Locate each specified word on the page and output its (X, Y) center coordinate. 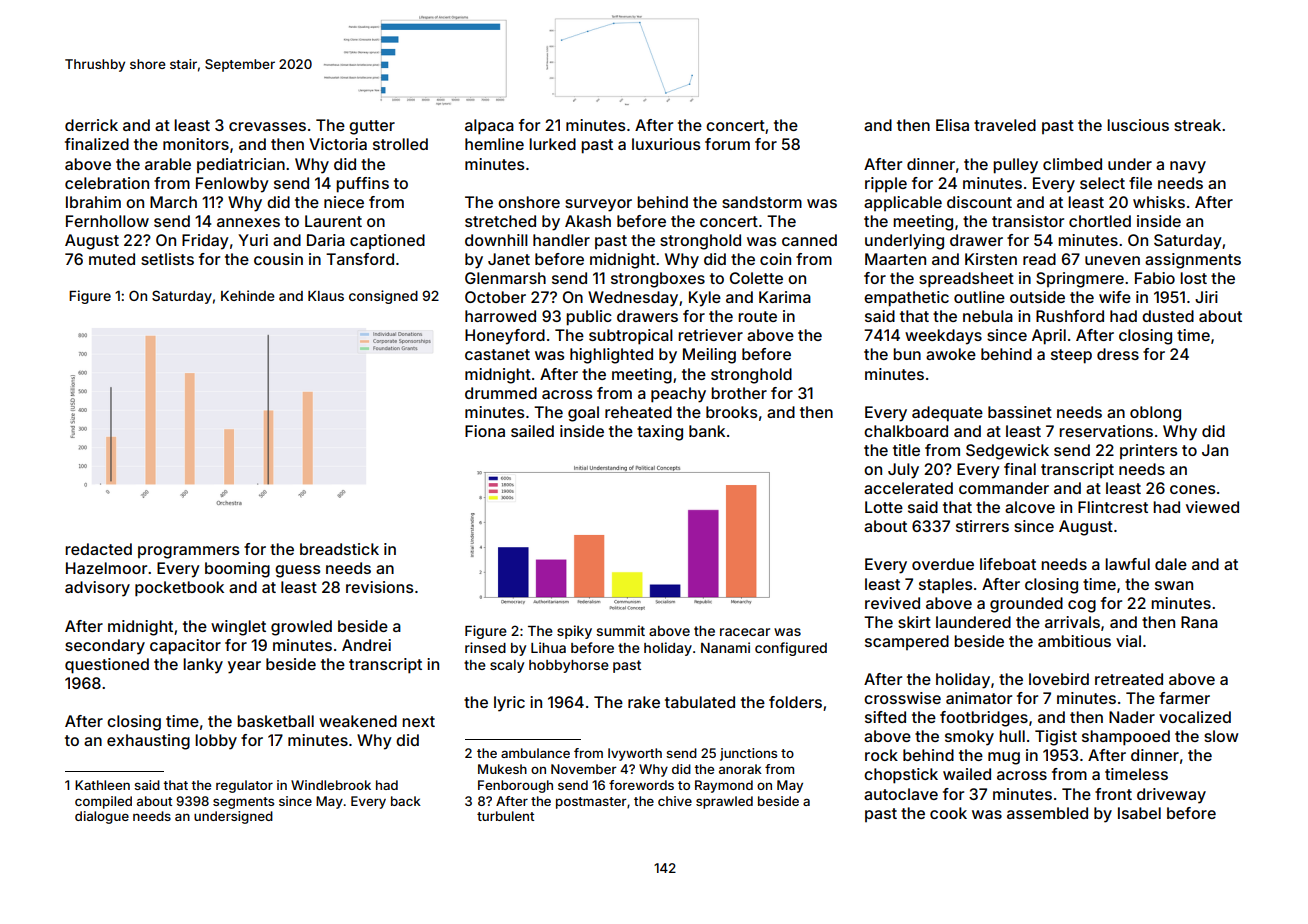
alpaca (489, 127)
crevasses (267, 126)
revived (892, 603)
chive (675, 801)
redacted (98, 549)
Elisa (952, 125)
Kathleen (102, 785)
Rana (1199, 622)
